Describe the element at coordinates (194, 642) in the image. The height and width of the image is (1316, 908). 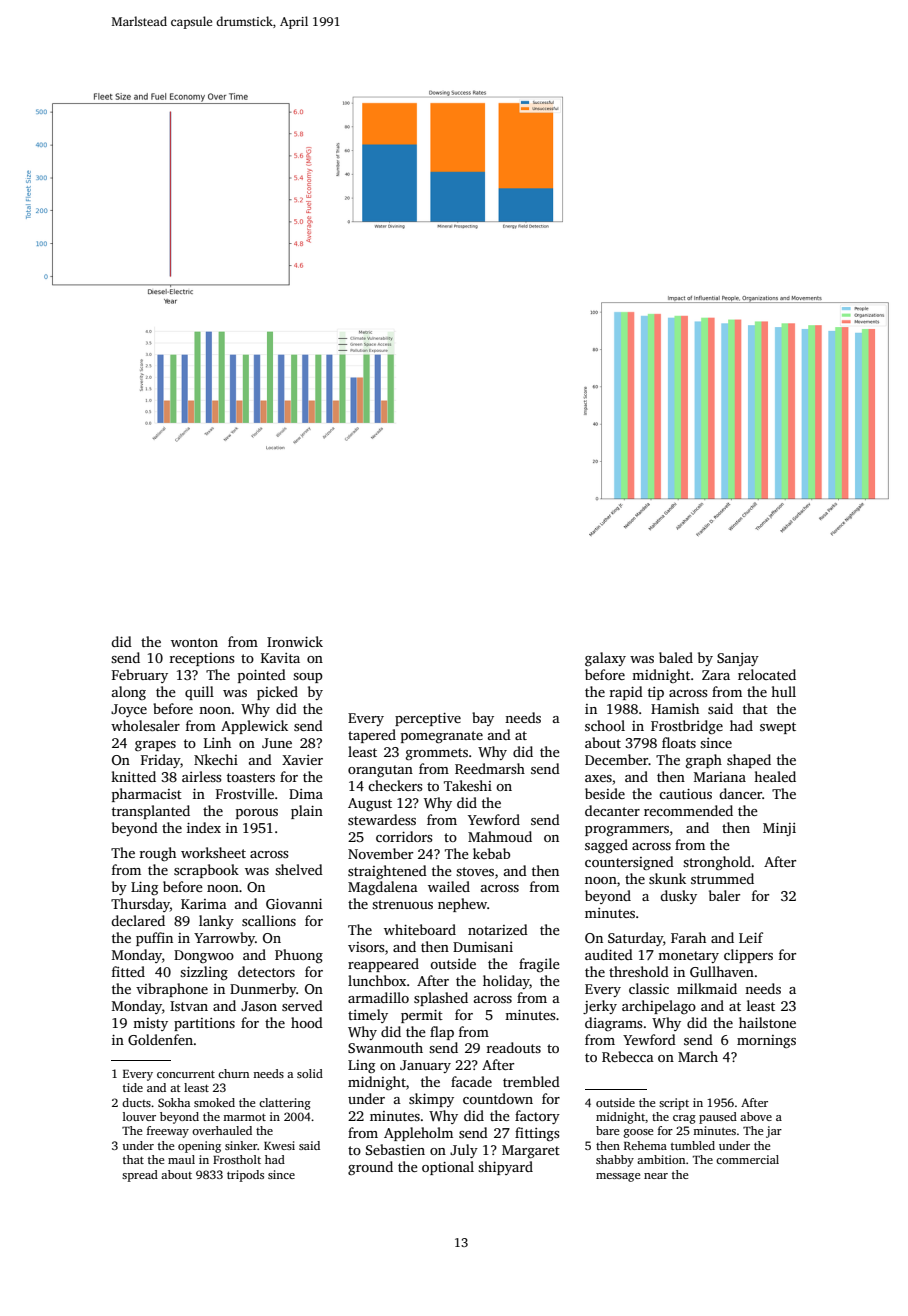
I see `wonton` at that location.
